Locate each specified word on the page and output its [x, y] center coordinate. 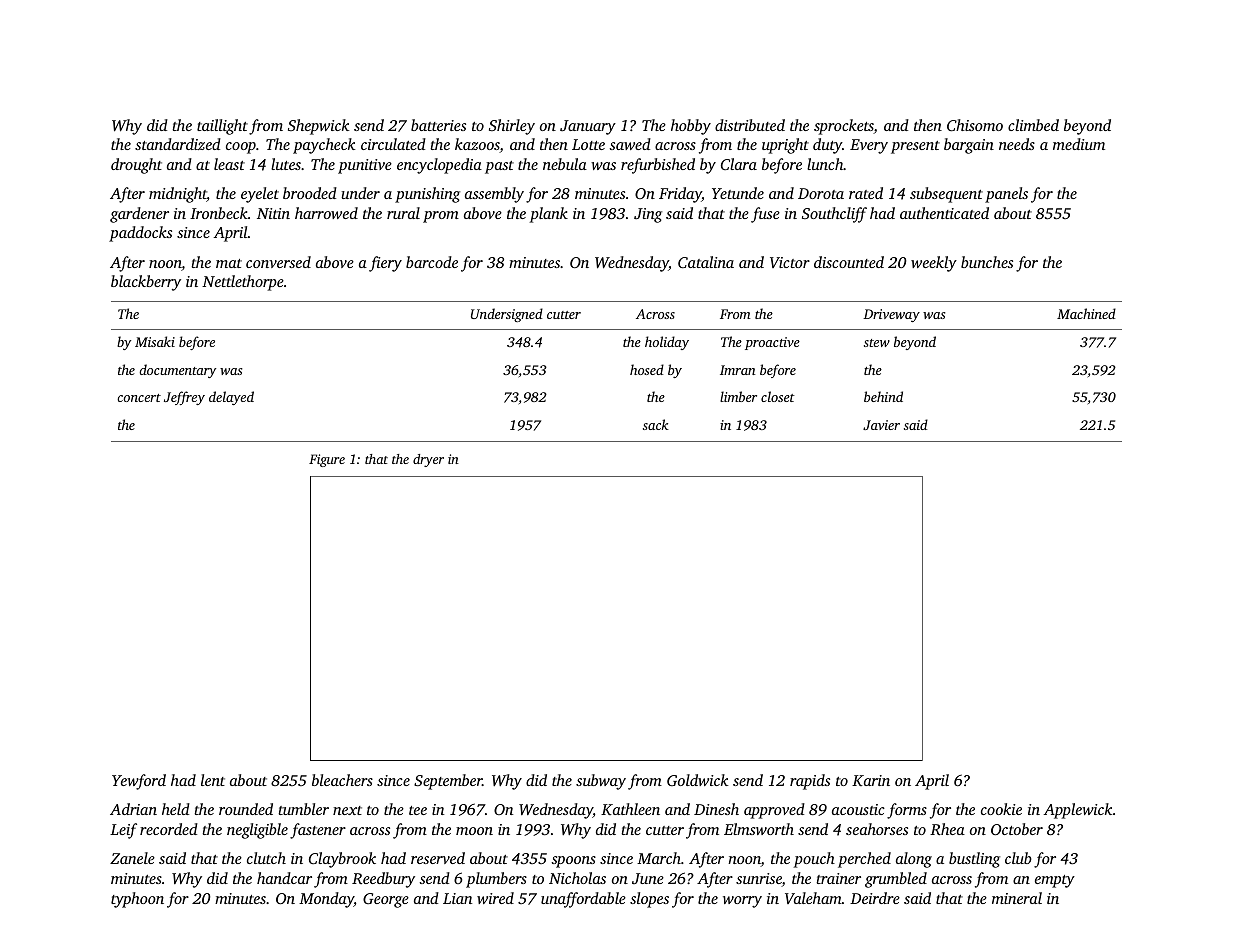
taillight [222, 127]
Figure [327, 460]
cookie [1001, 809]
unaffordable [583, 900]
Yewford [139, 782]
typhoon [137, 900]
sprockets [844, 127]
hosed [647, 369]
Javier [881, 425]
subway [601, 782]
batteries [438, 125]
